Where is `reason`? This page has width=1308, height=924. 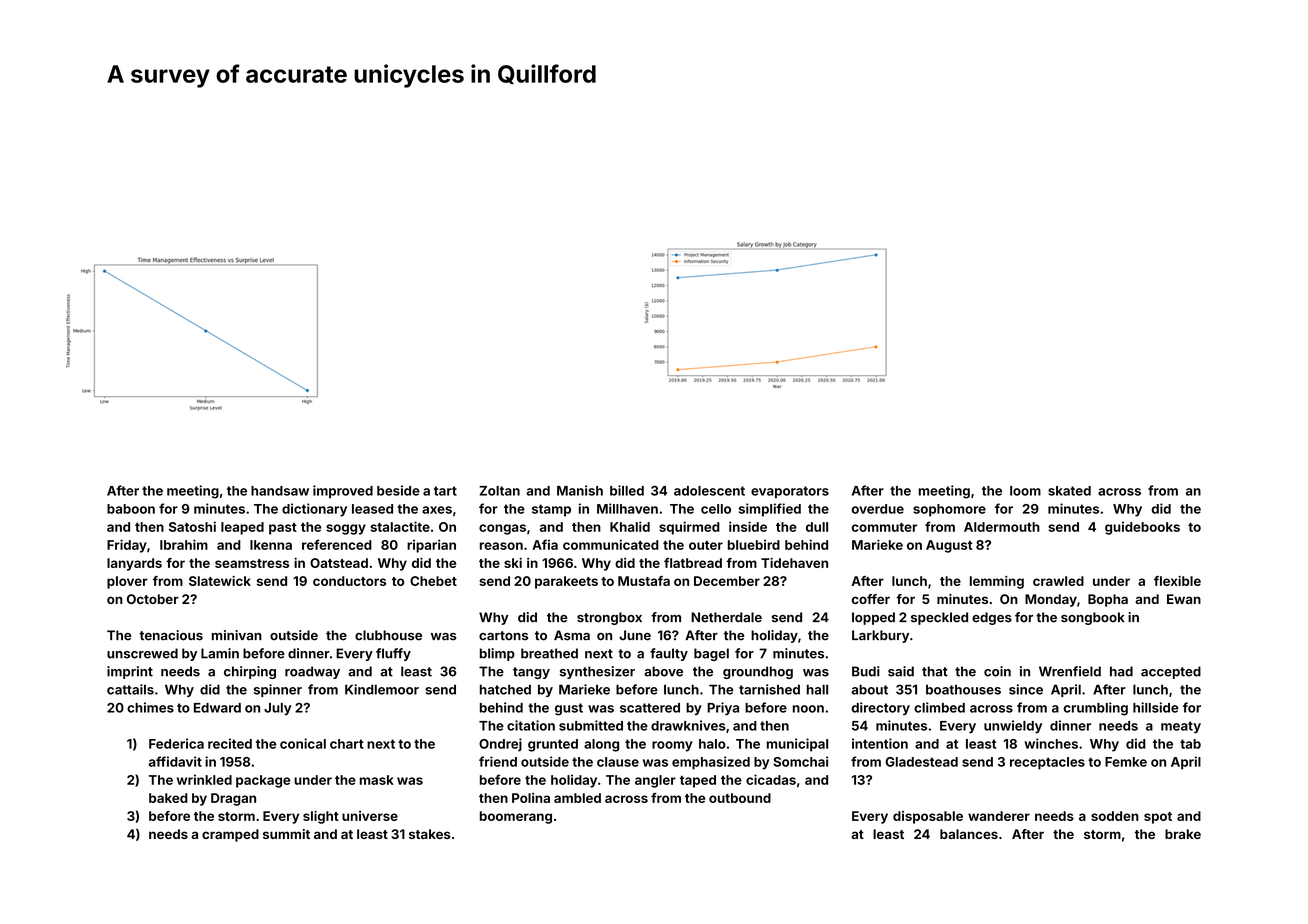
reason is located at coordinates (501, 546).
